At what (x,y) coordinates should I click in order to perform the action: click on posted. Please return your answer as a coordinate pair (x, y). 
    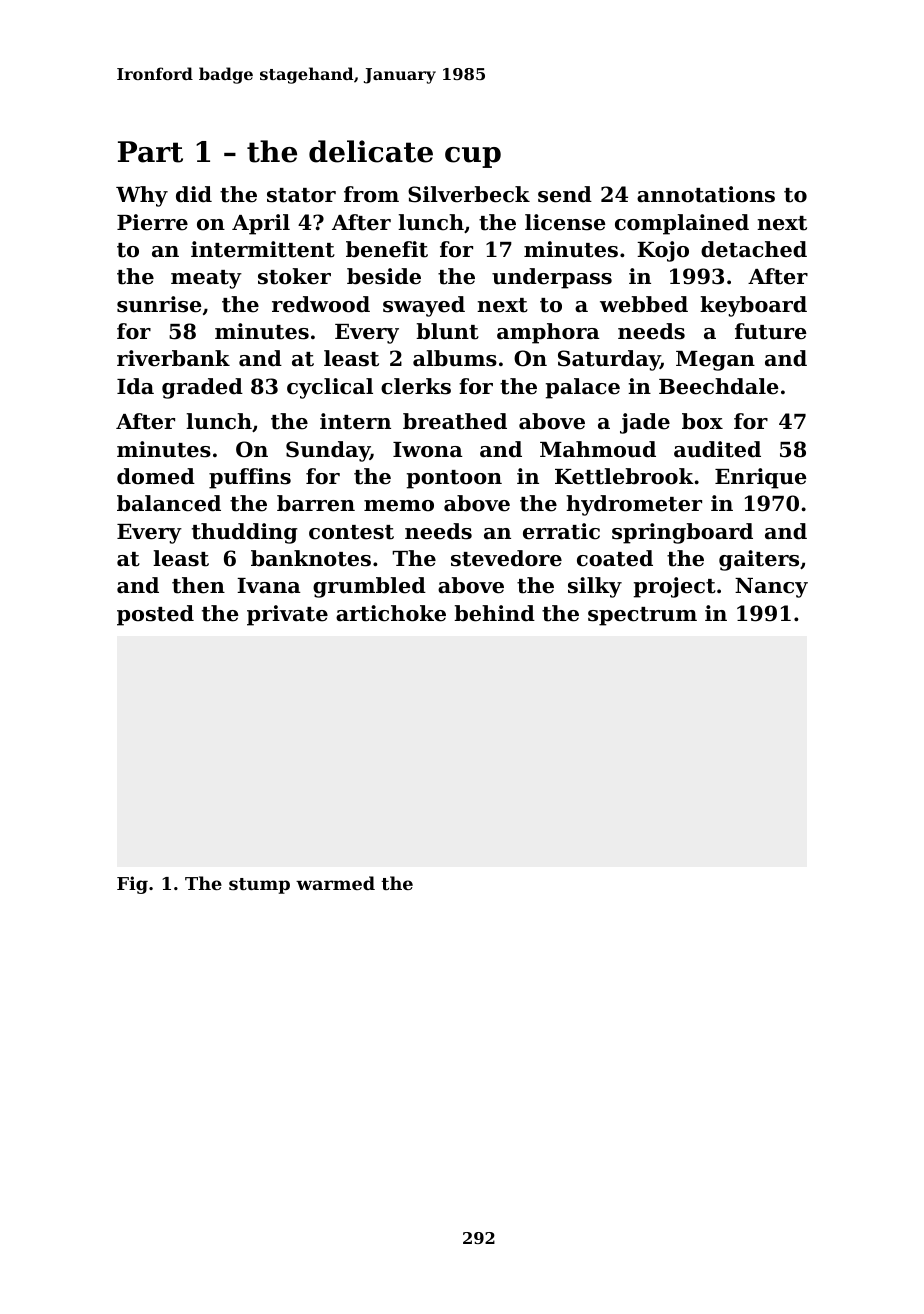
    Looking at the image, I should click on (155, 615).
